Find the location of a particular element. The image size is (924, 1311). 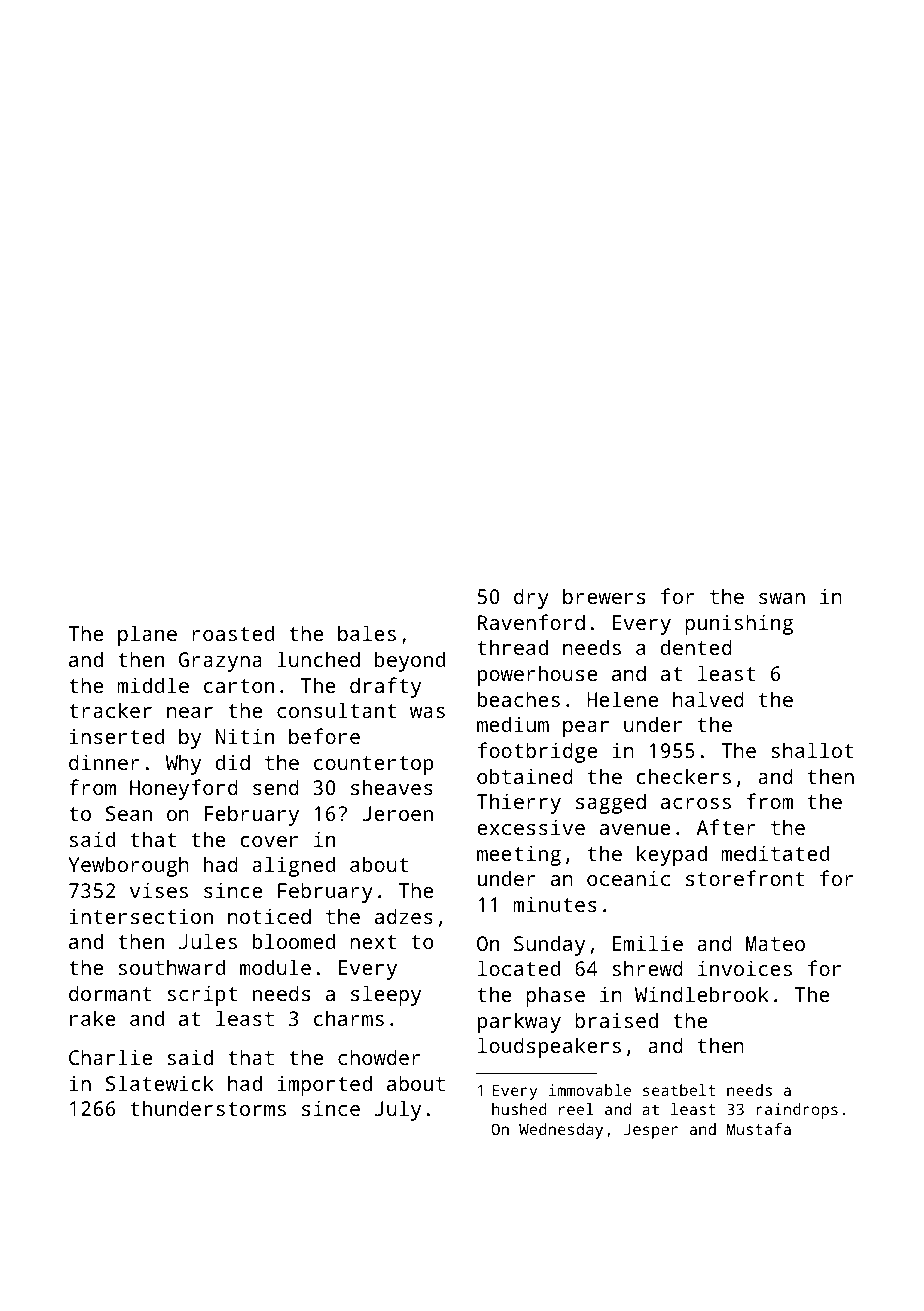

sheaves is located at coordinates (392, 787).
